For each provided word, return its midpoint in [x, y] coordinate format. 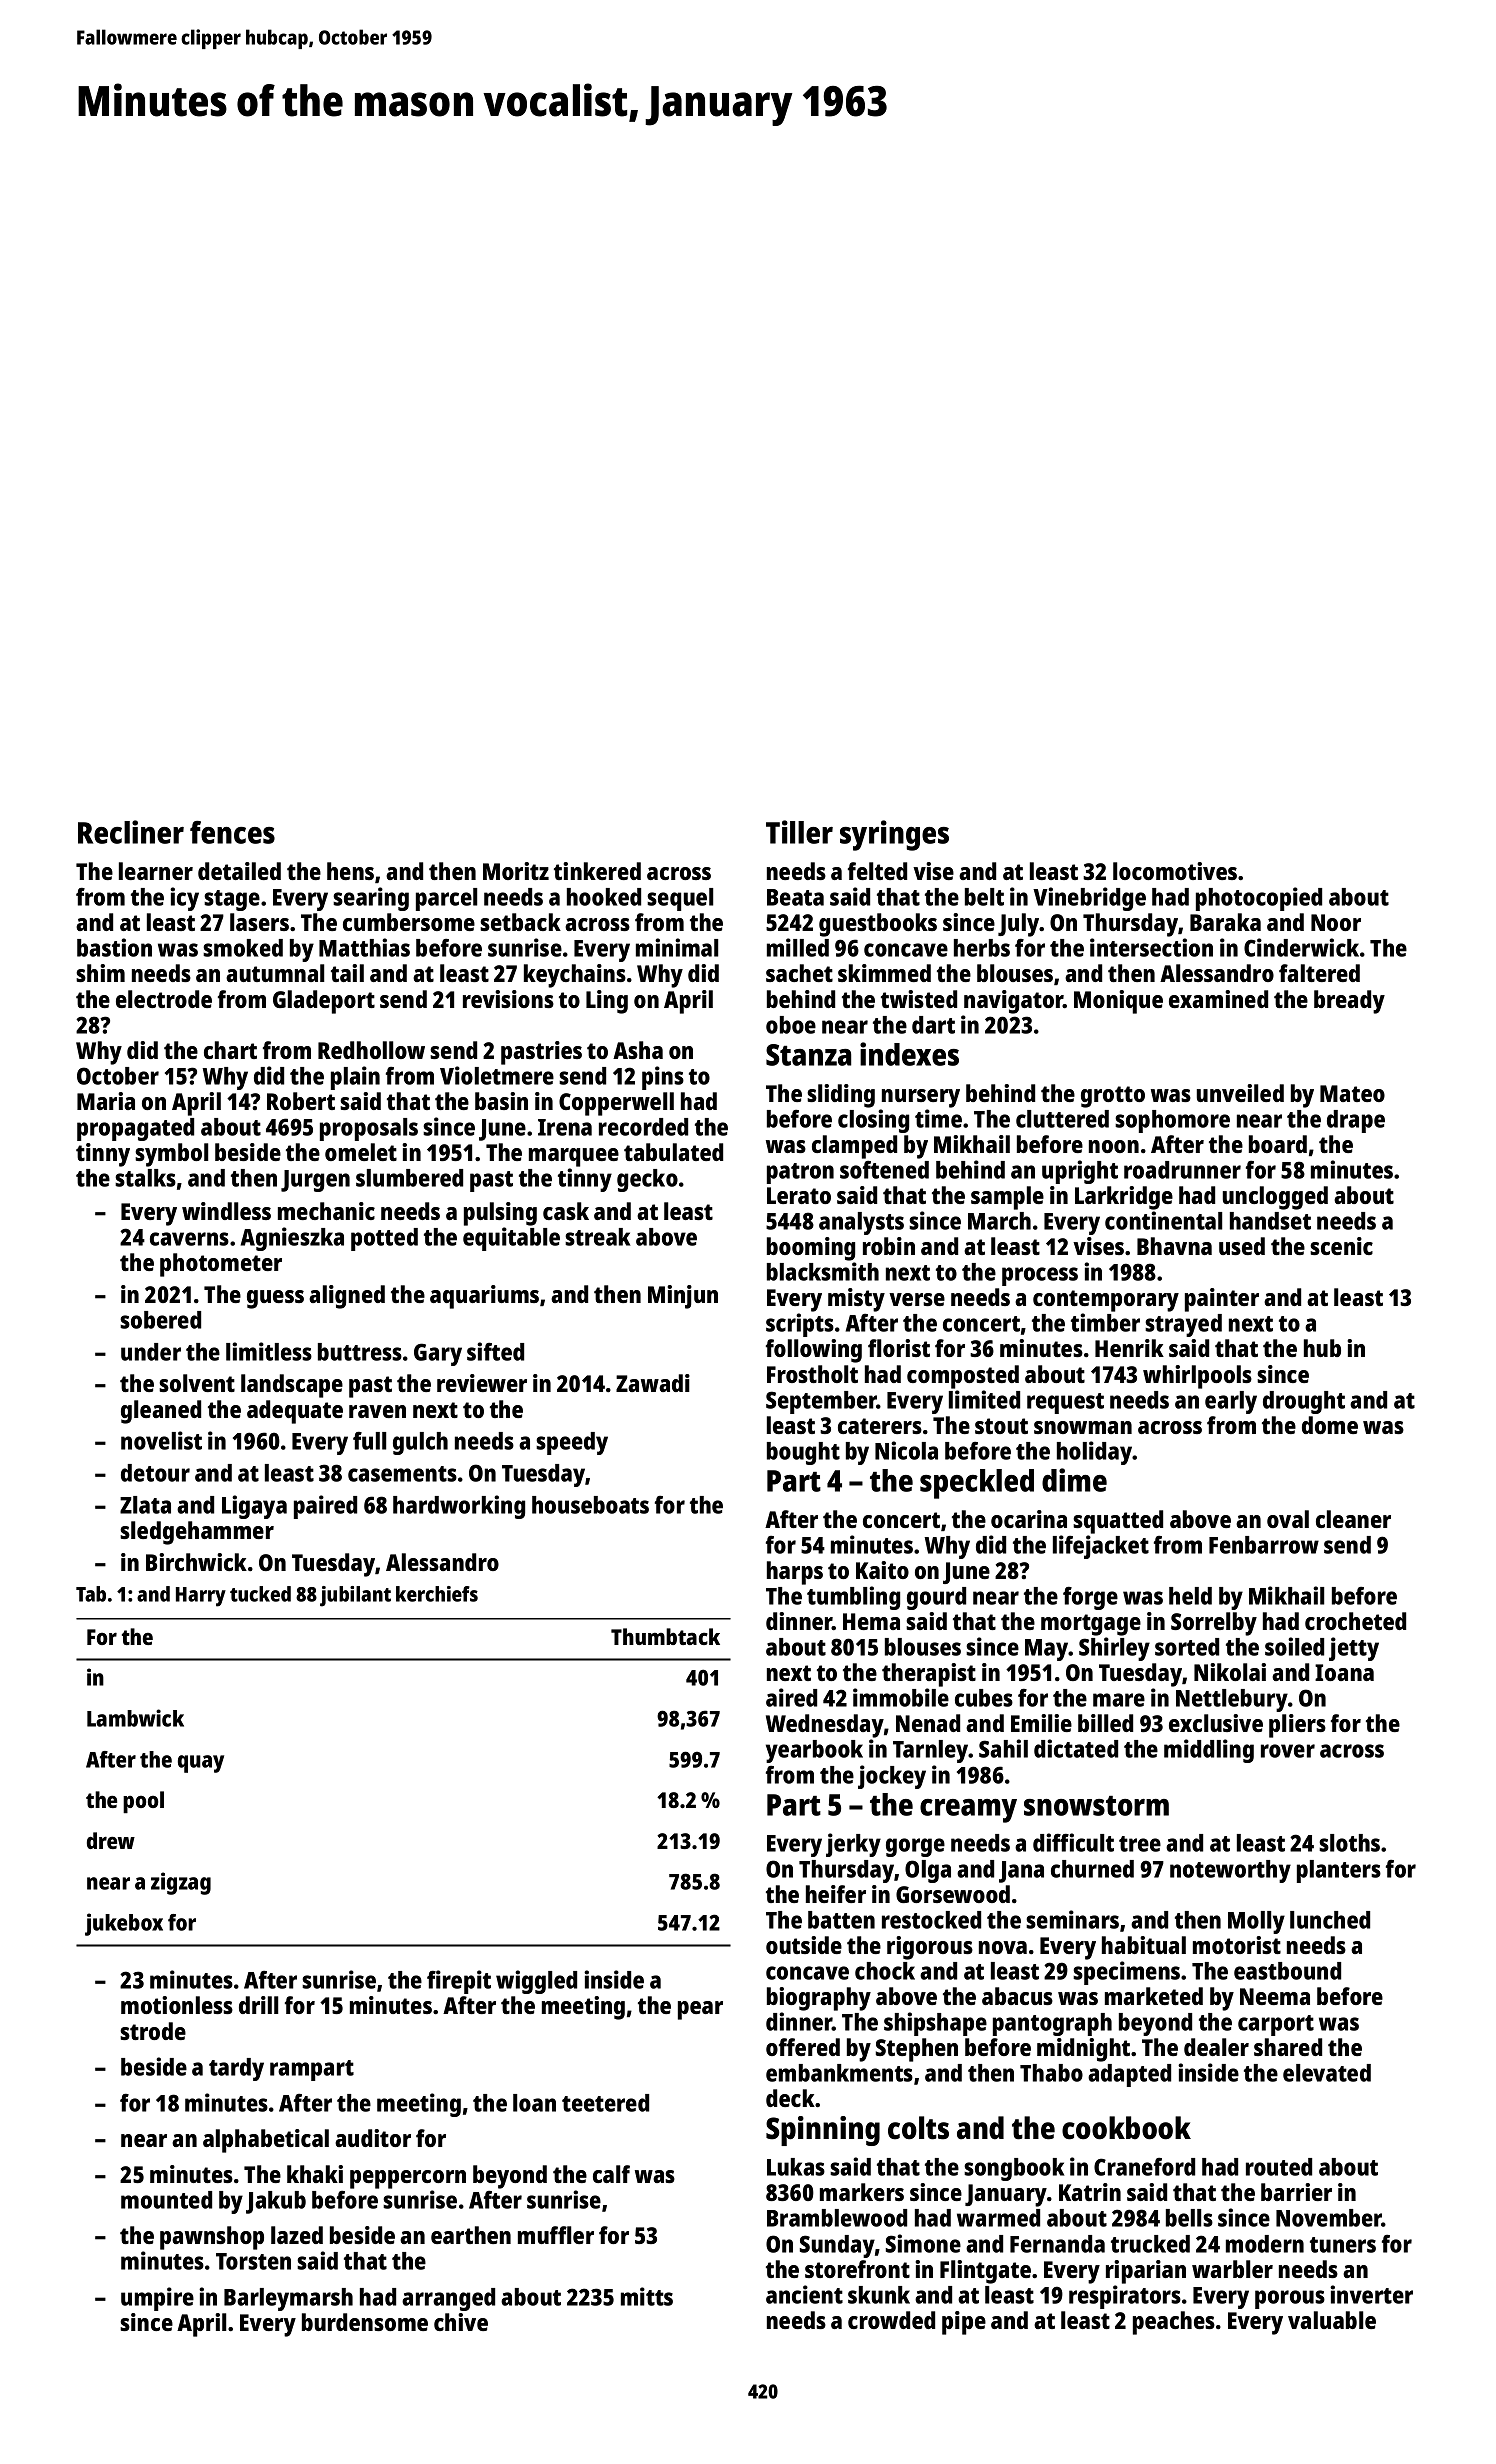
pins [663, 1078]
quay [201, 1764]
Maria [106, 1101]
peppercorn [408, 2179]
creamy [968, 1811]
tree [1140, 1844]
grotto [1113, 1097]
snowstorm [1096, 1806]
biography [819, 1999]
